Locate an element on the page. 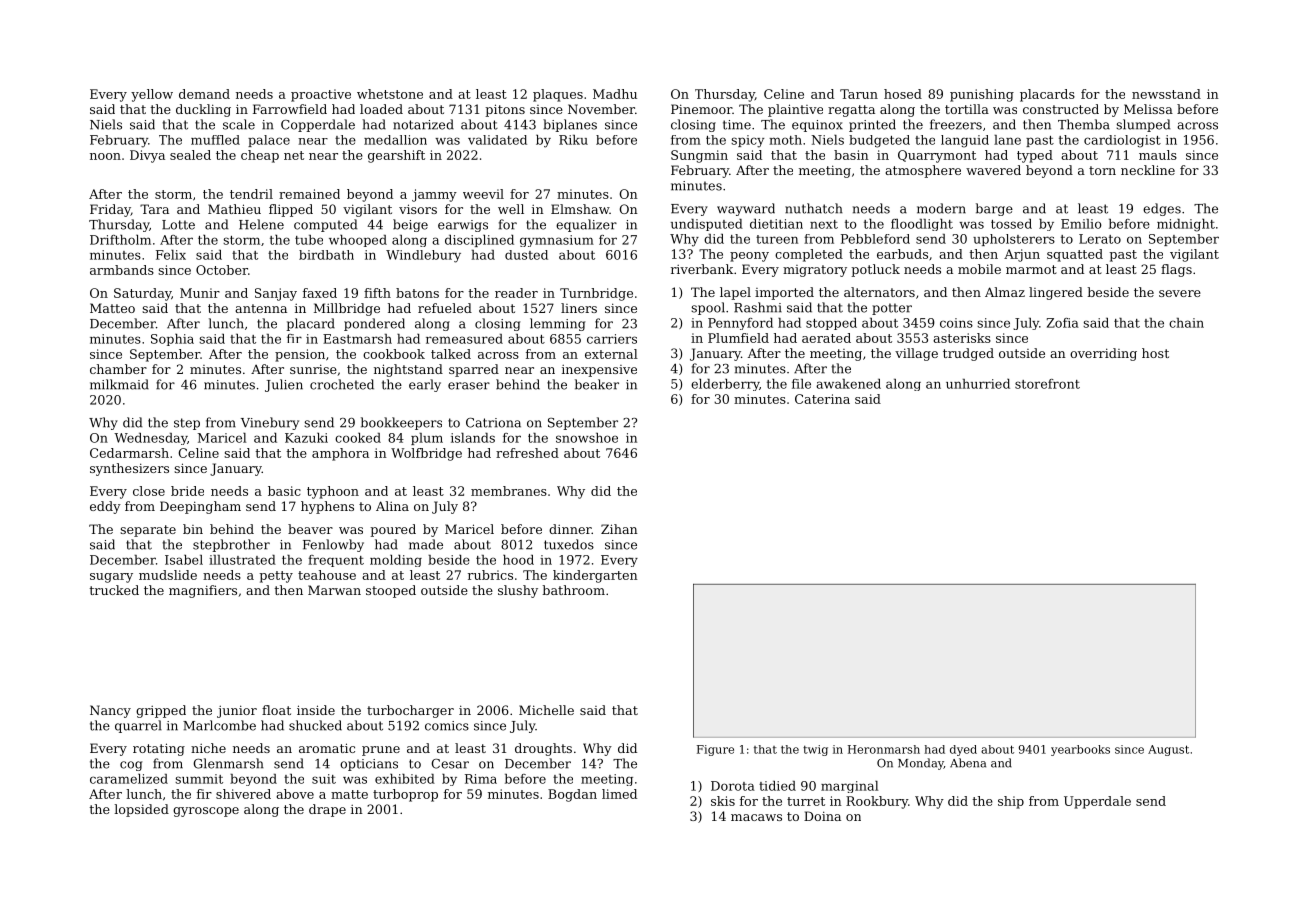 The width and height of the image is (1308, 924). yearbooks is located at coordinates (1080, 750).
